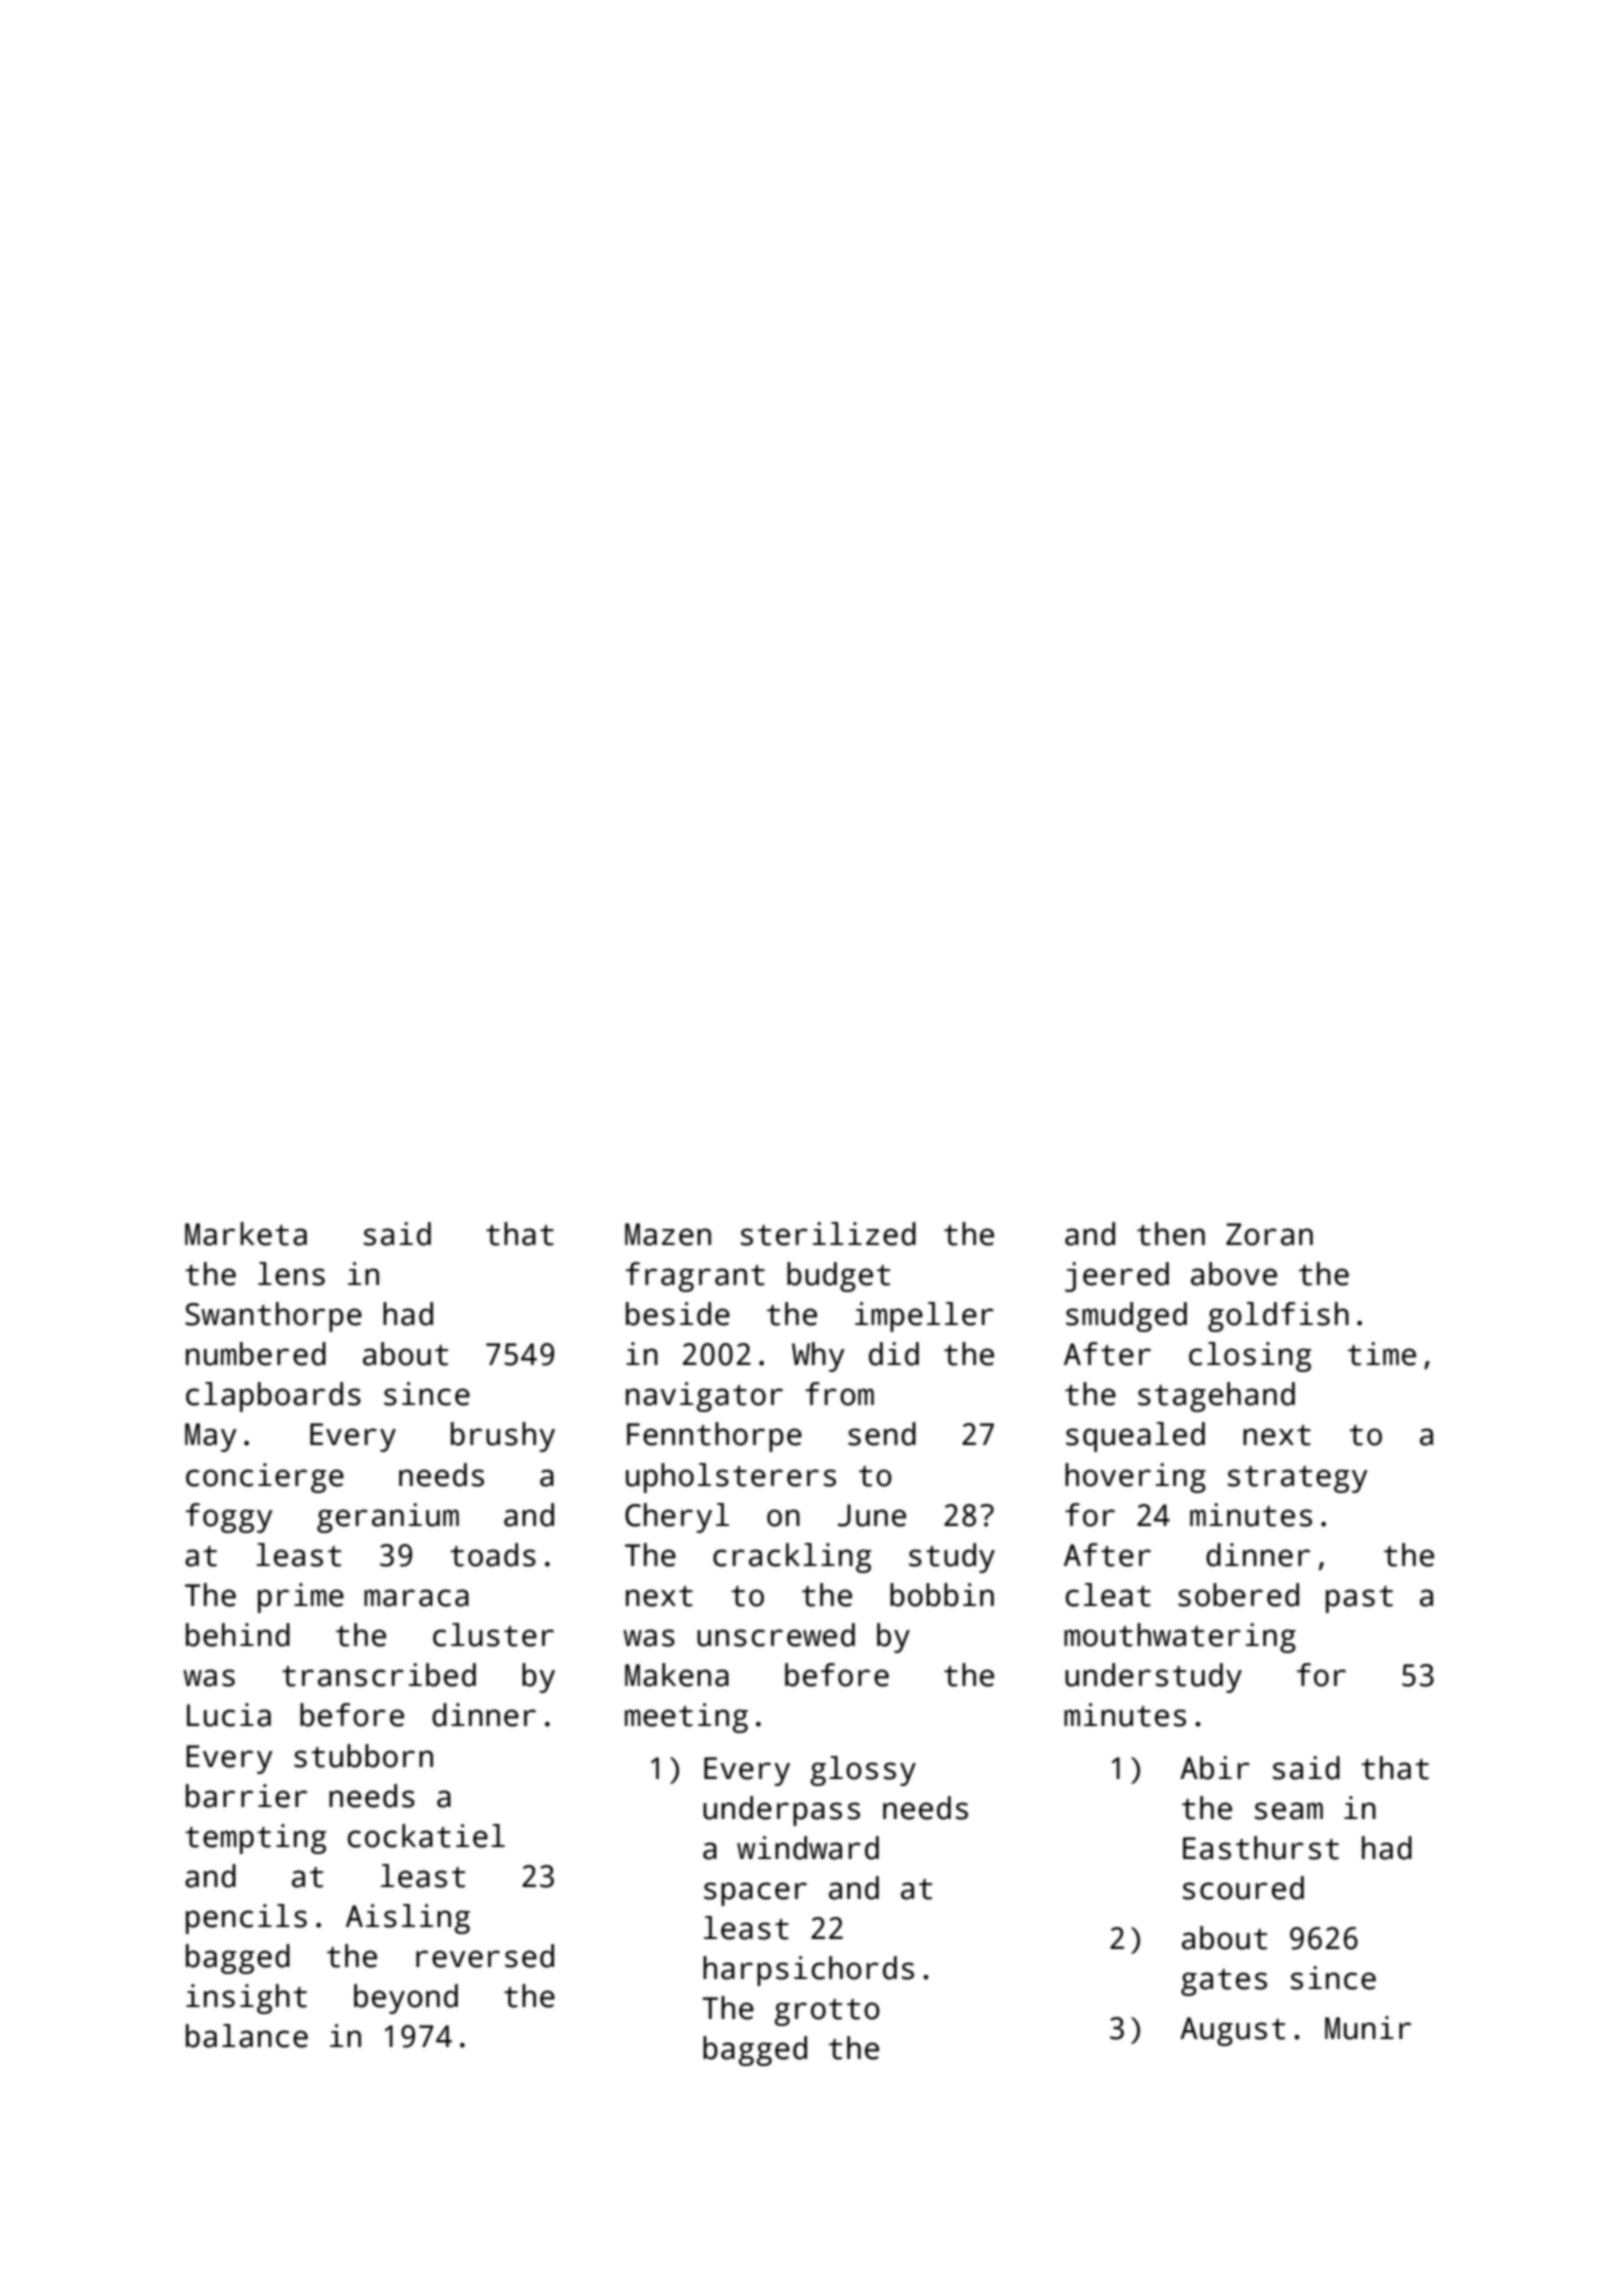  Describe the element at coordinates (493, 1635) in the image. I see `cluster` at that location.
